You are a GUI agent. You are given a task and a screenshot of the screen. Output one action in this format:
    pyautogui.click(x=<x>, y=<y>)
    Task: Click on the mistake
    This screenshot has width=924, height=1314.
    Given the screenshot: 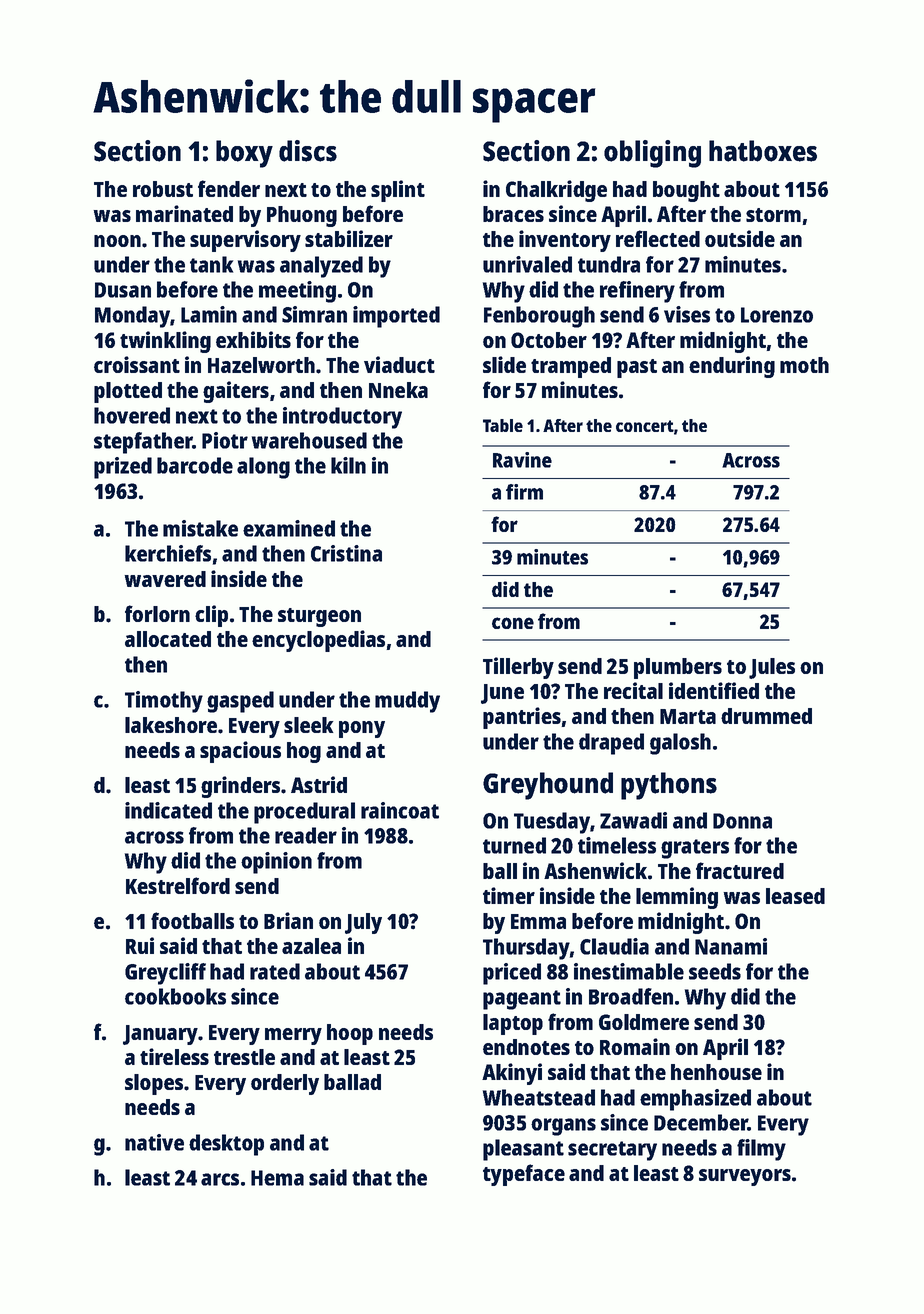 What is the action you would take?
    pyautogui.click(x=200, y=528)
